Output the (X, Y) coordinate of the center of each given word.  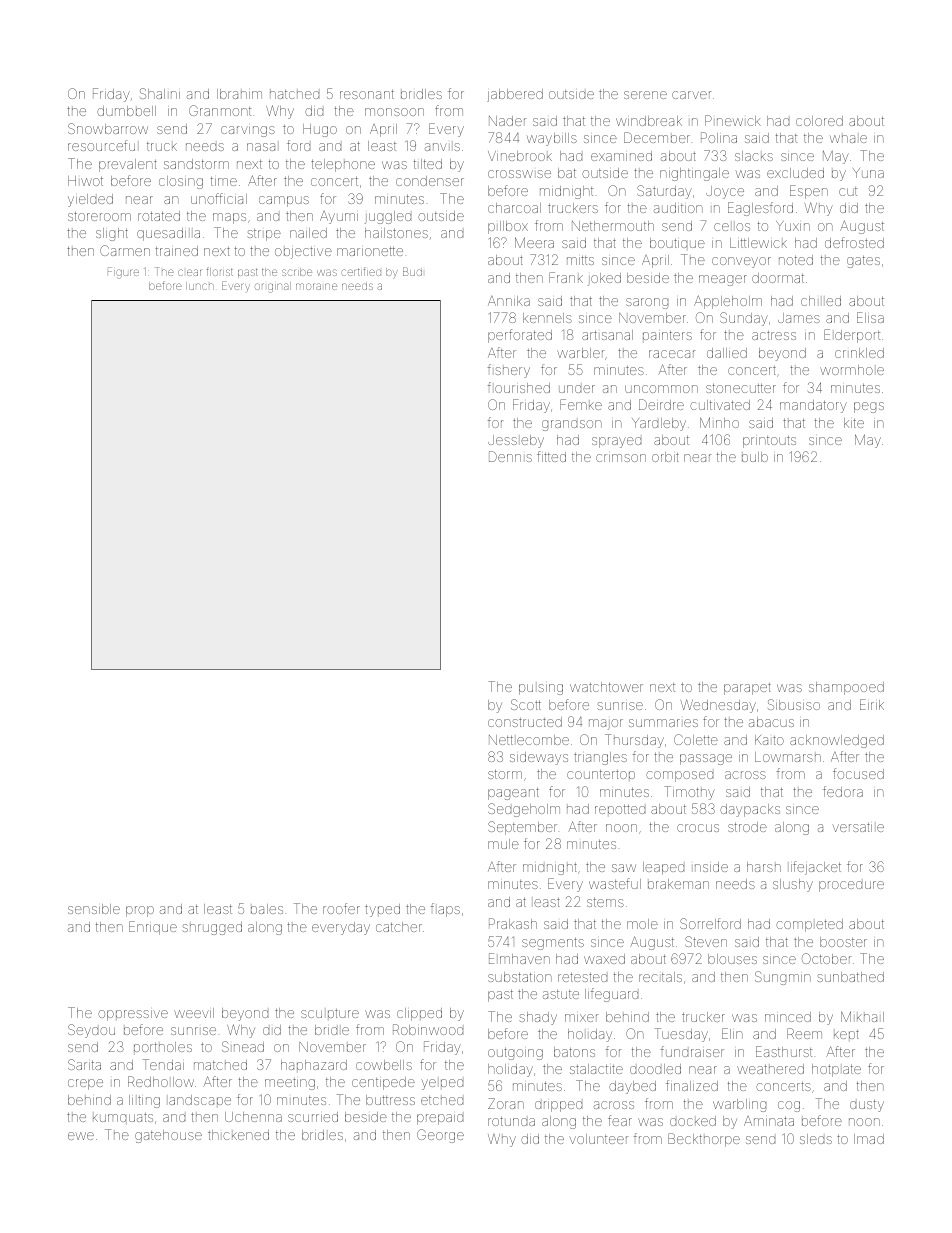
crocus (698, 828)
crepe (85, 1084)
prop (140, 911)
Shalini (160, 93)
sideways (539, 758)
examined (621, 156)
